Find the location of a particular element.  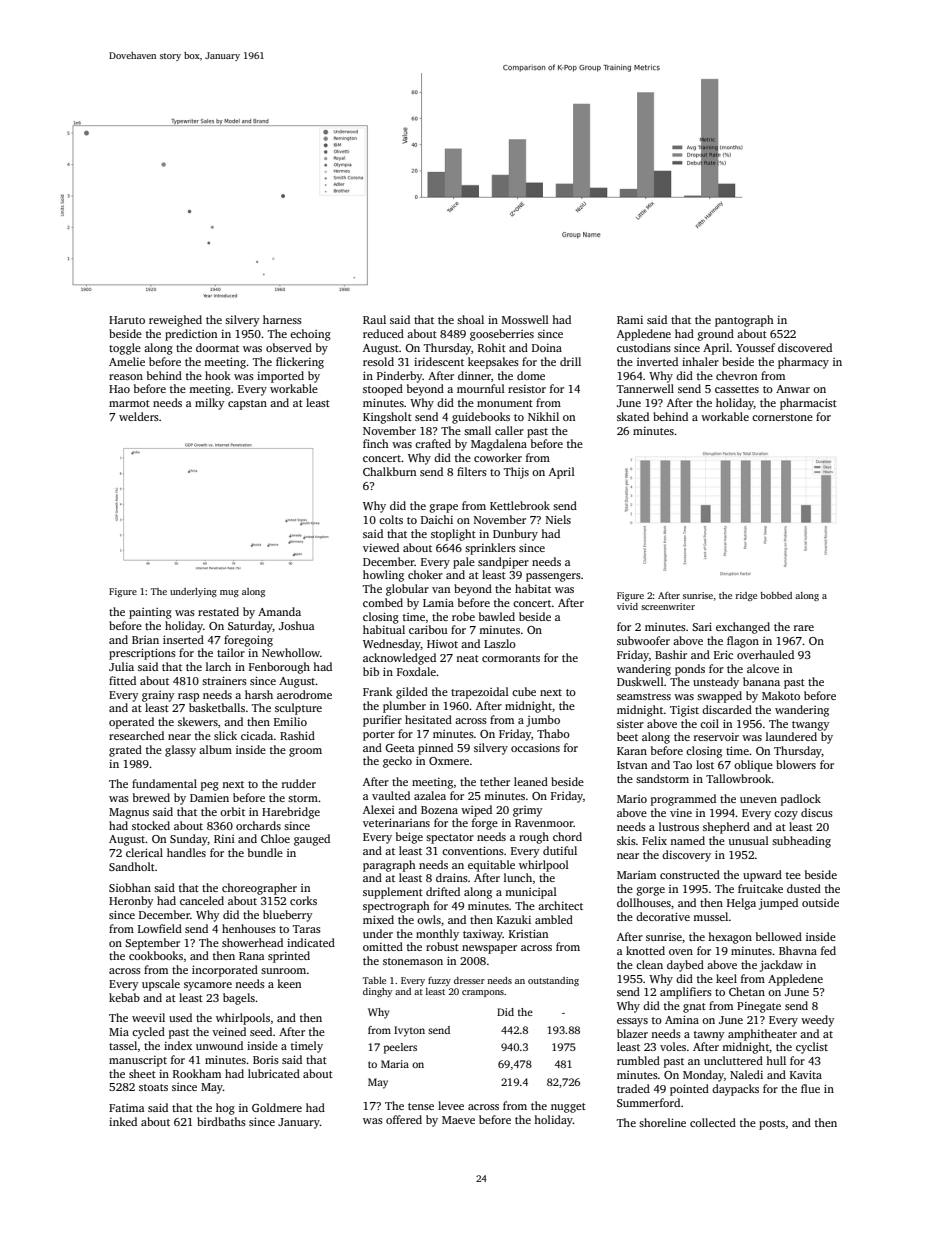

Nikhil is located at coordinates (543, 416).
